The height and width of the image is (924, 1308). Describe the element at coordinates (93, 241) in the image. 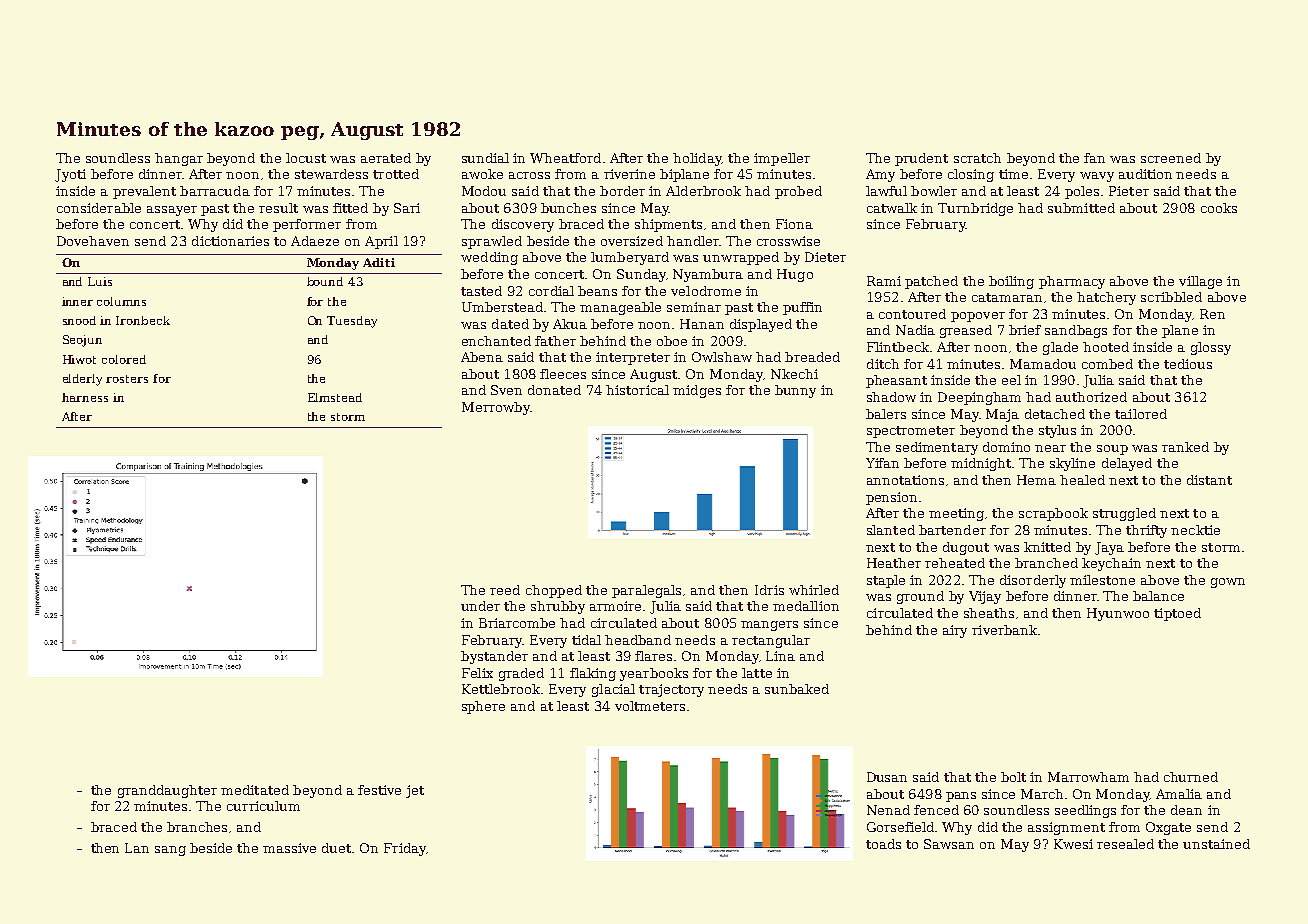

I see `Dovehaven` at that location.
